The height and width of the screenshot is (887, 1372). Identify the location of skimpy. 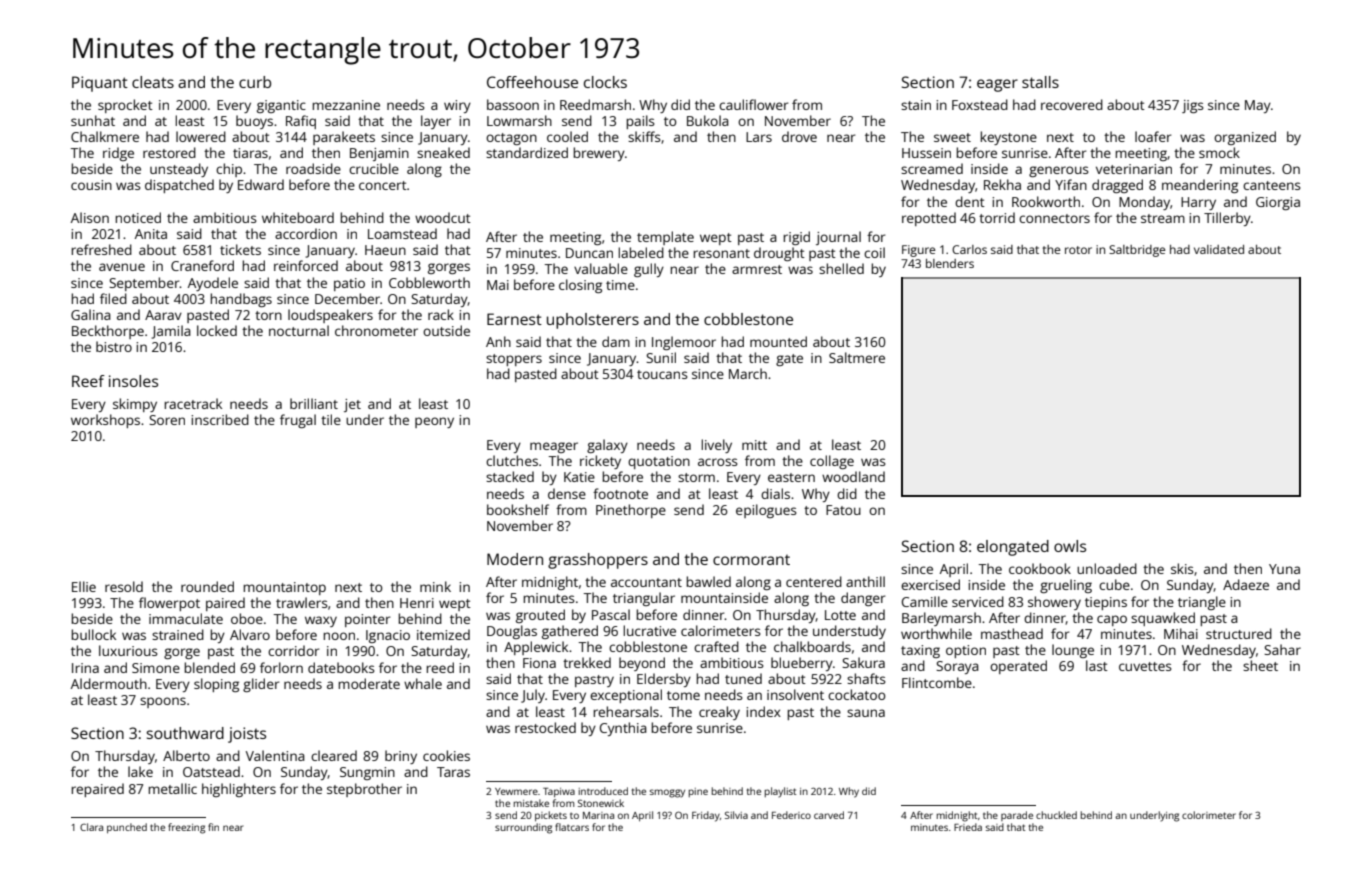
(135, 405).
